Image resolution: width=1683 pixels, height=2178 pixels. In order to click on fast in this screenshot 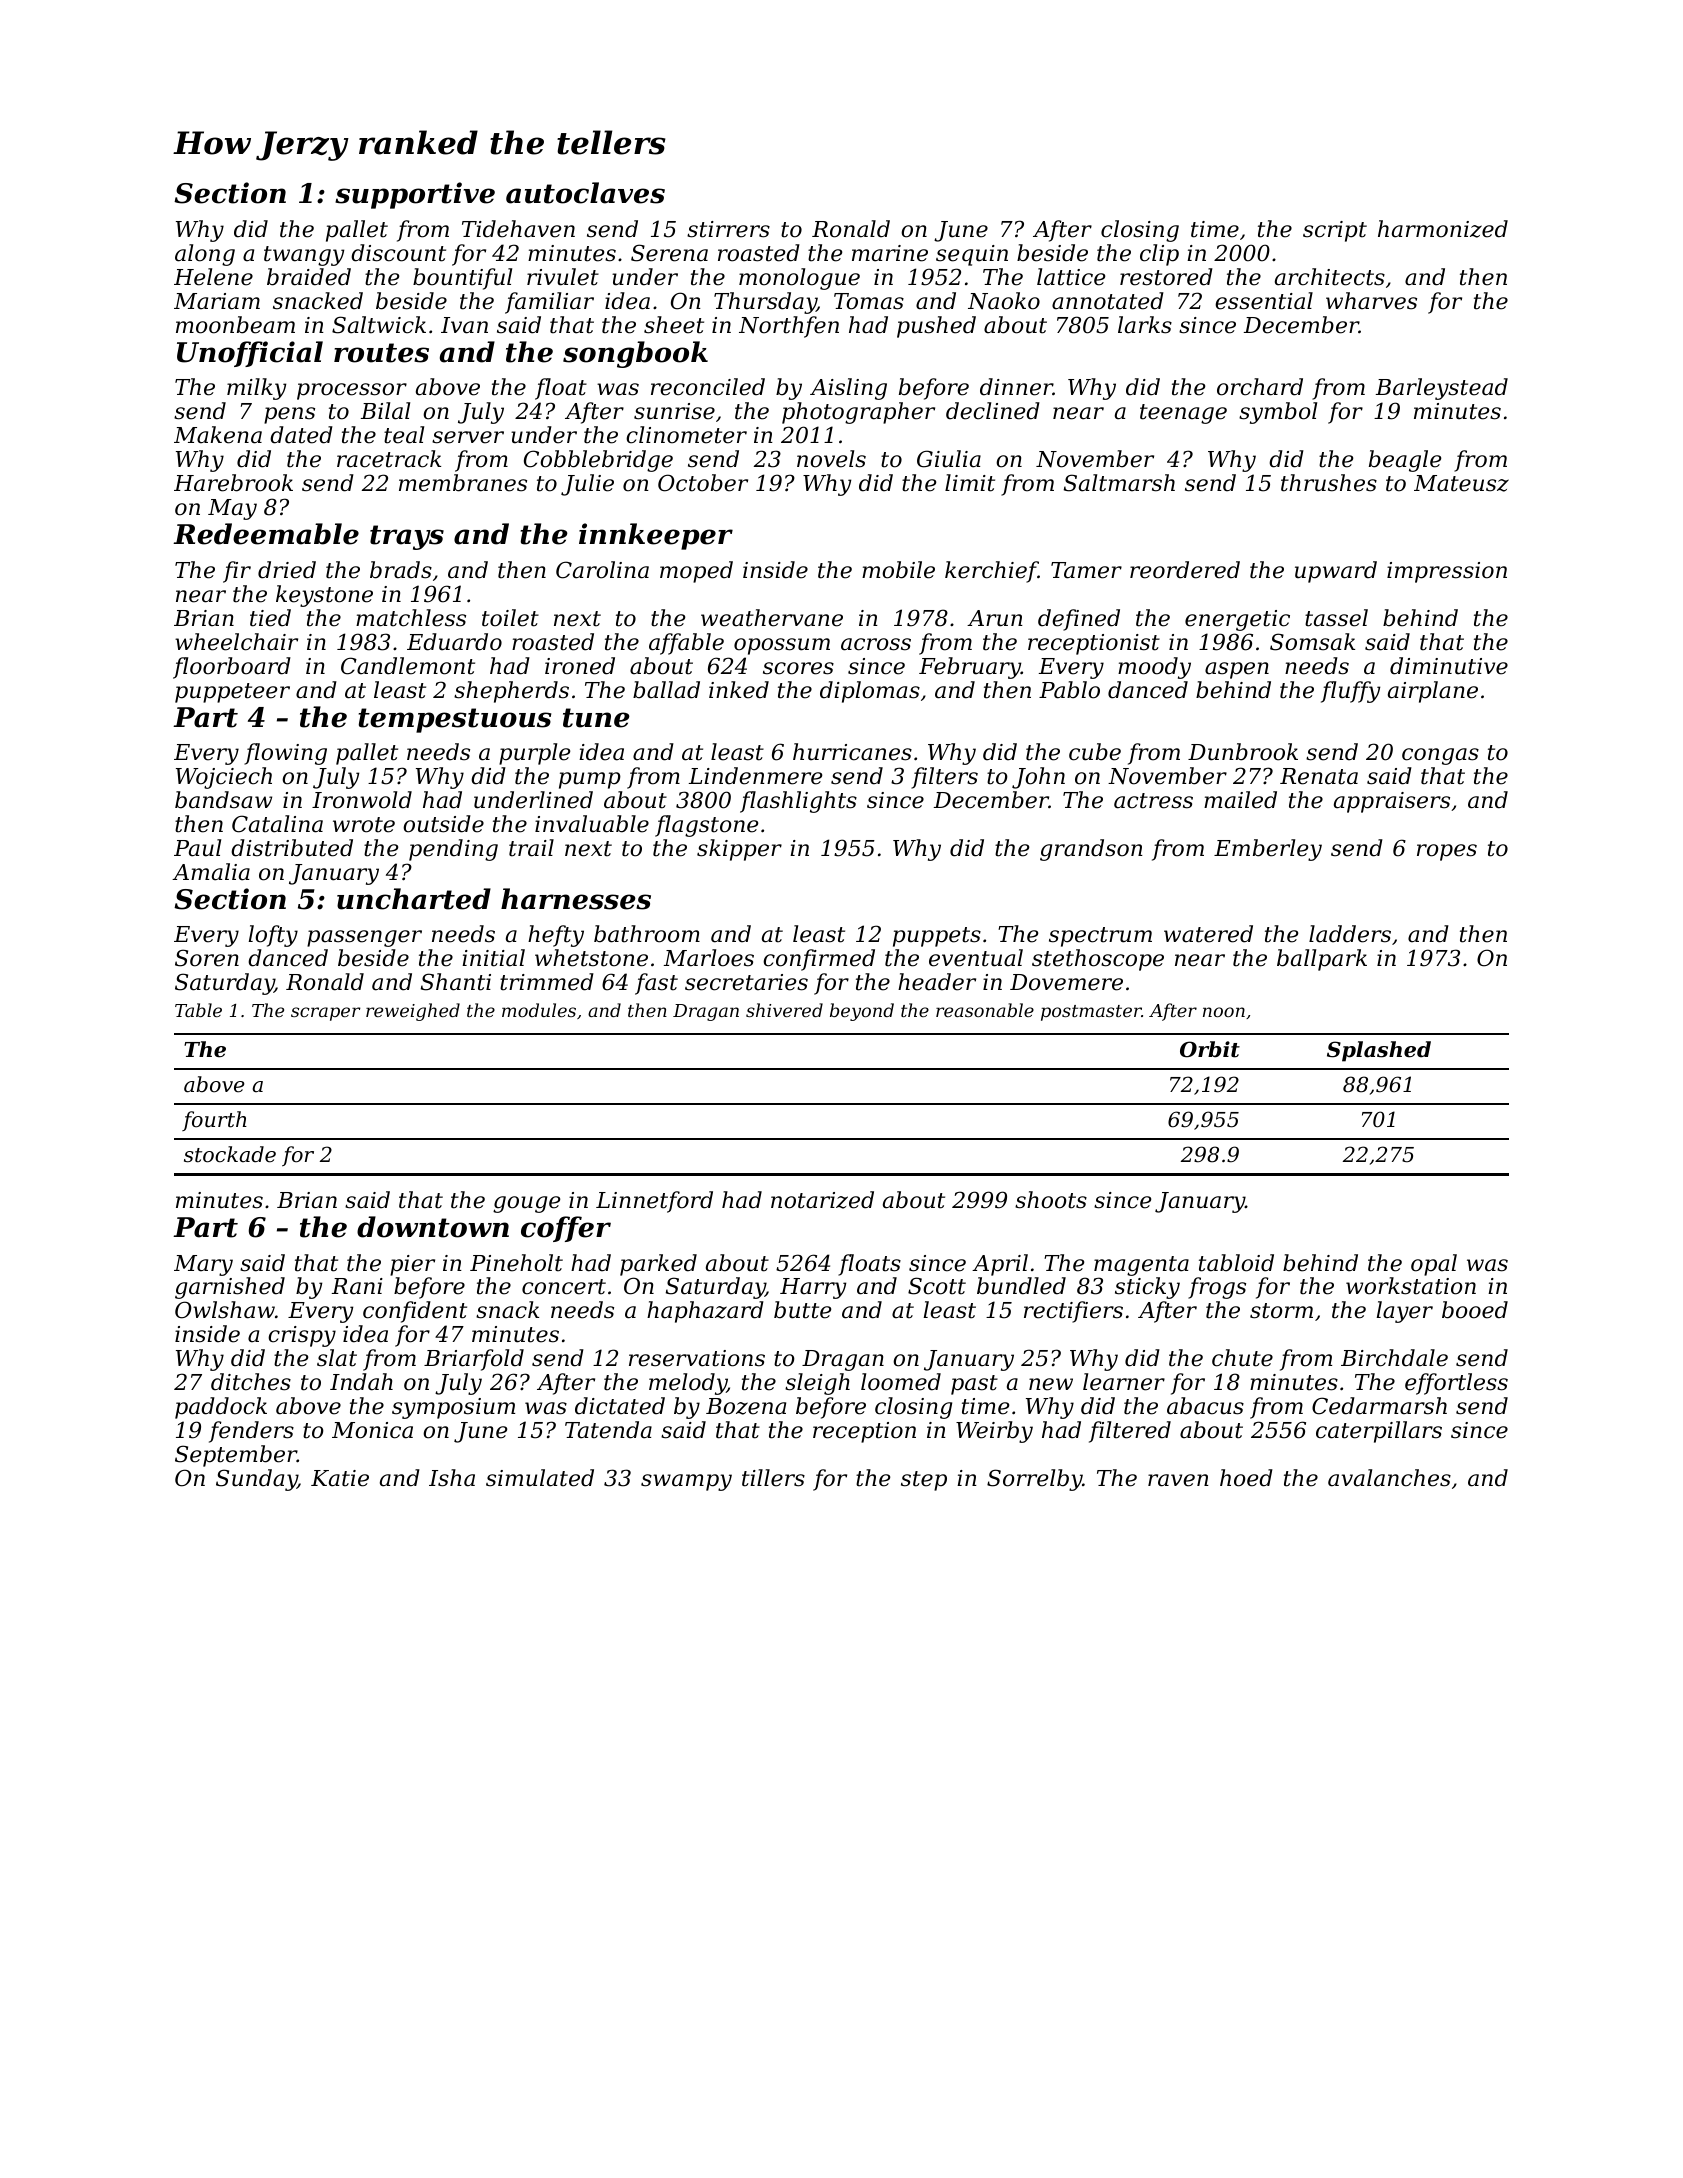, I will do `click(656, 984)`.
